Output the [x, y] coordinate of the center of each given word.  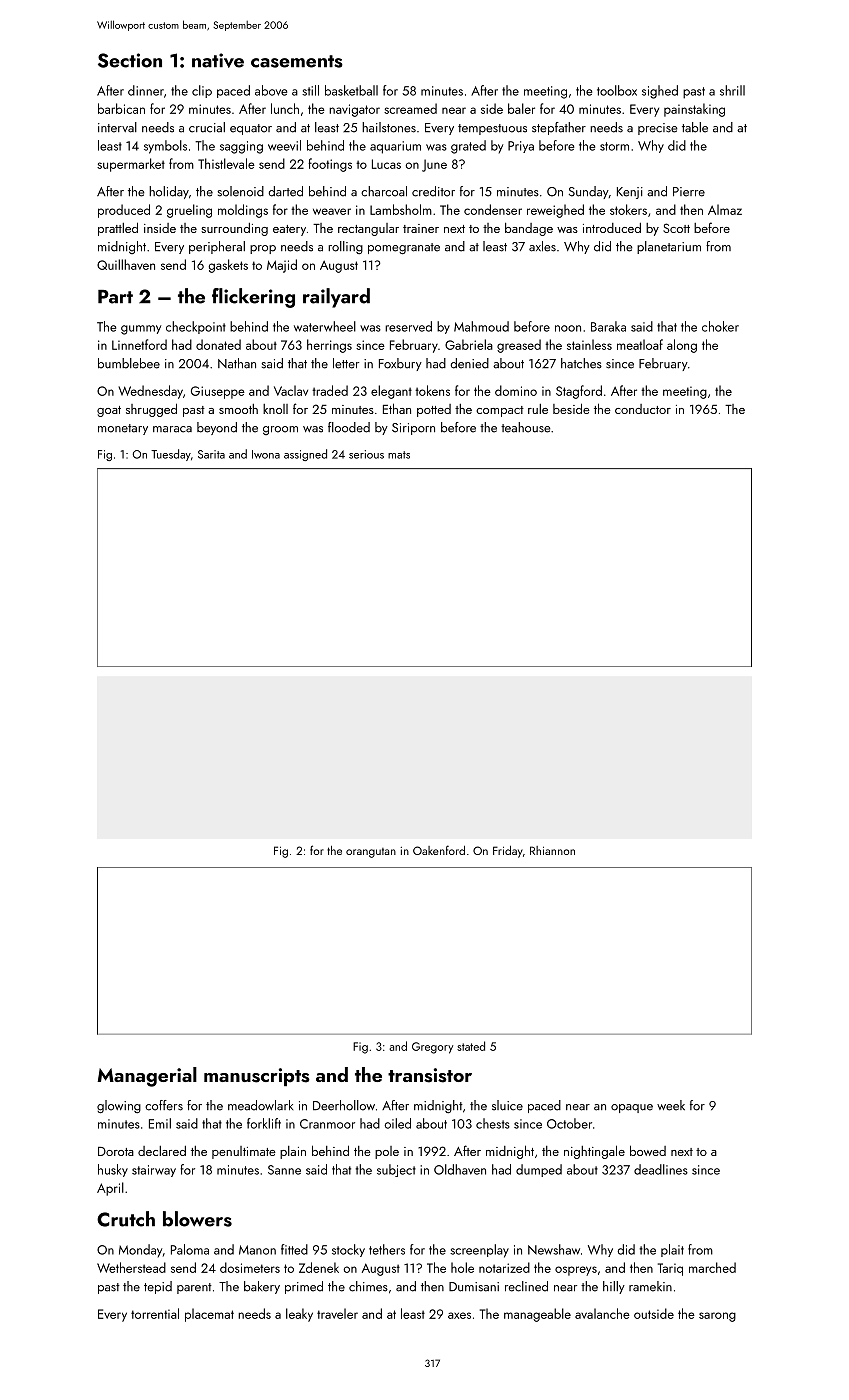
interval [117, 127]
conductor [643, 409]
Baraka [608, 326]
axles [542, 246]
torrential [155, 1313]
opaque [632, 1108]
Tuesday [171, 455]
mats [399, 455]
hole [462, 1267]
